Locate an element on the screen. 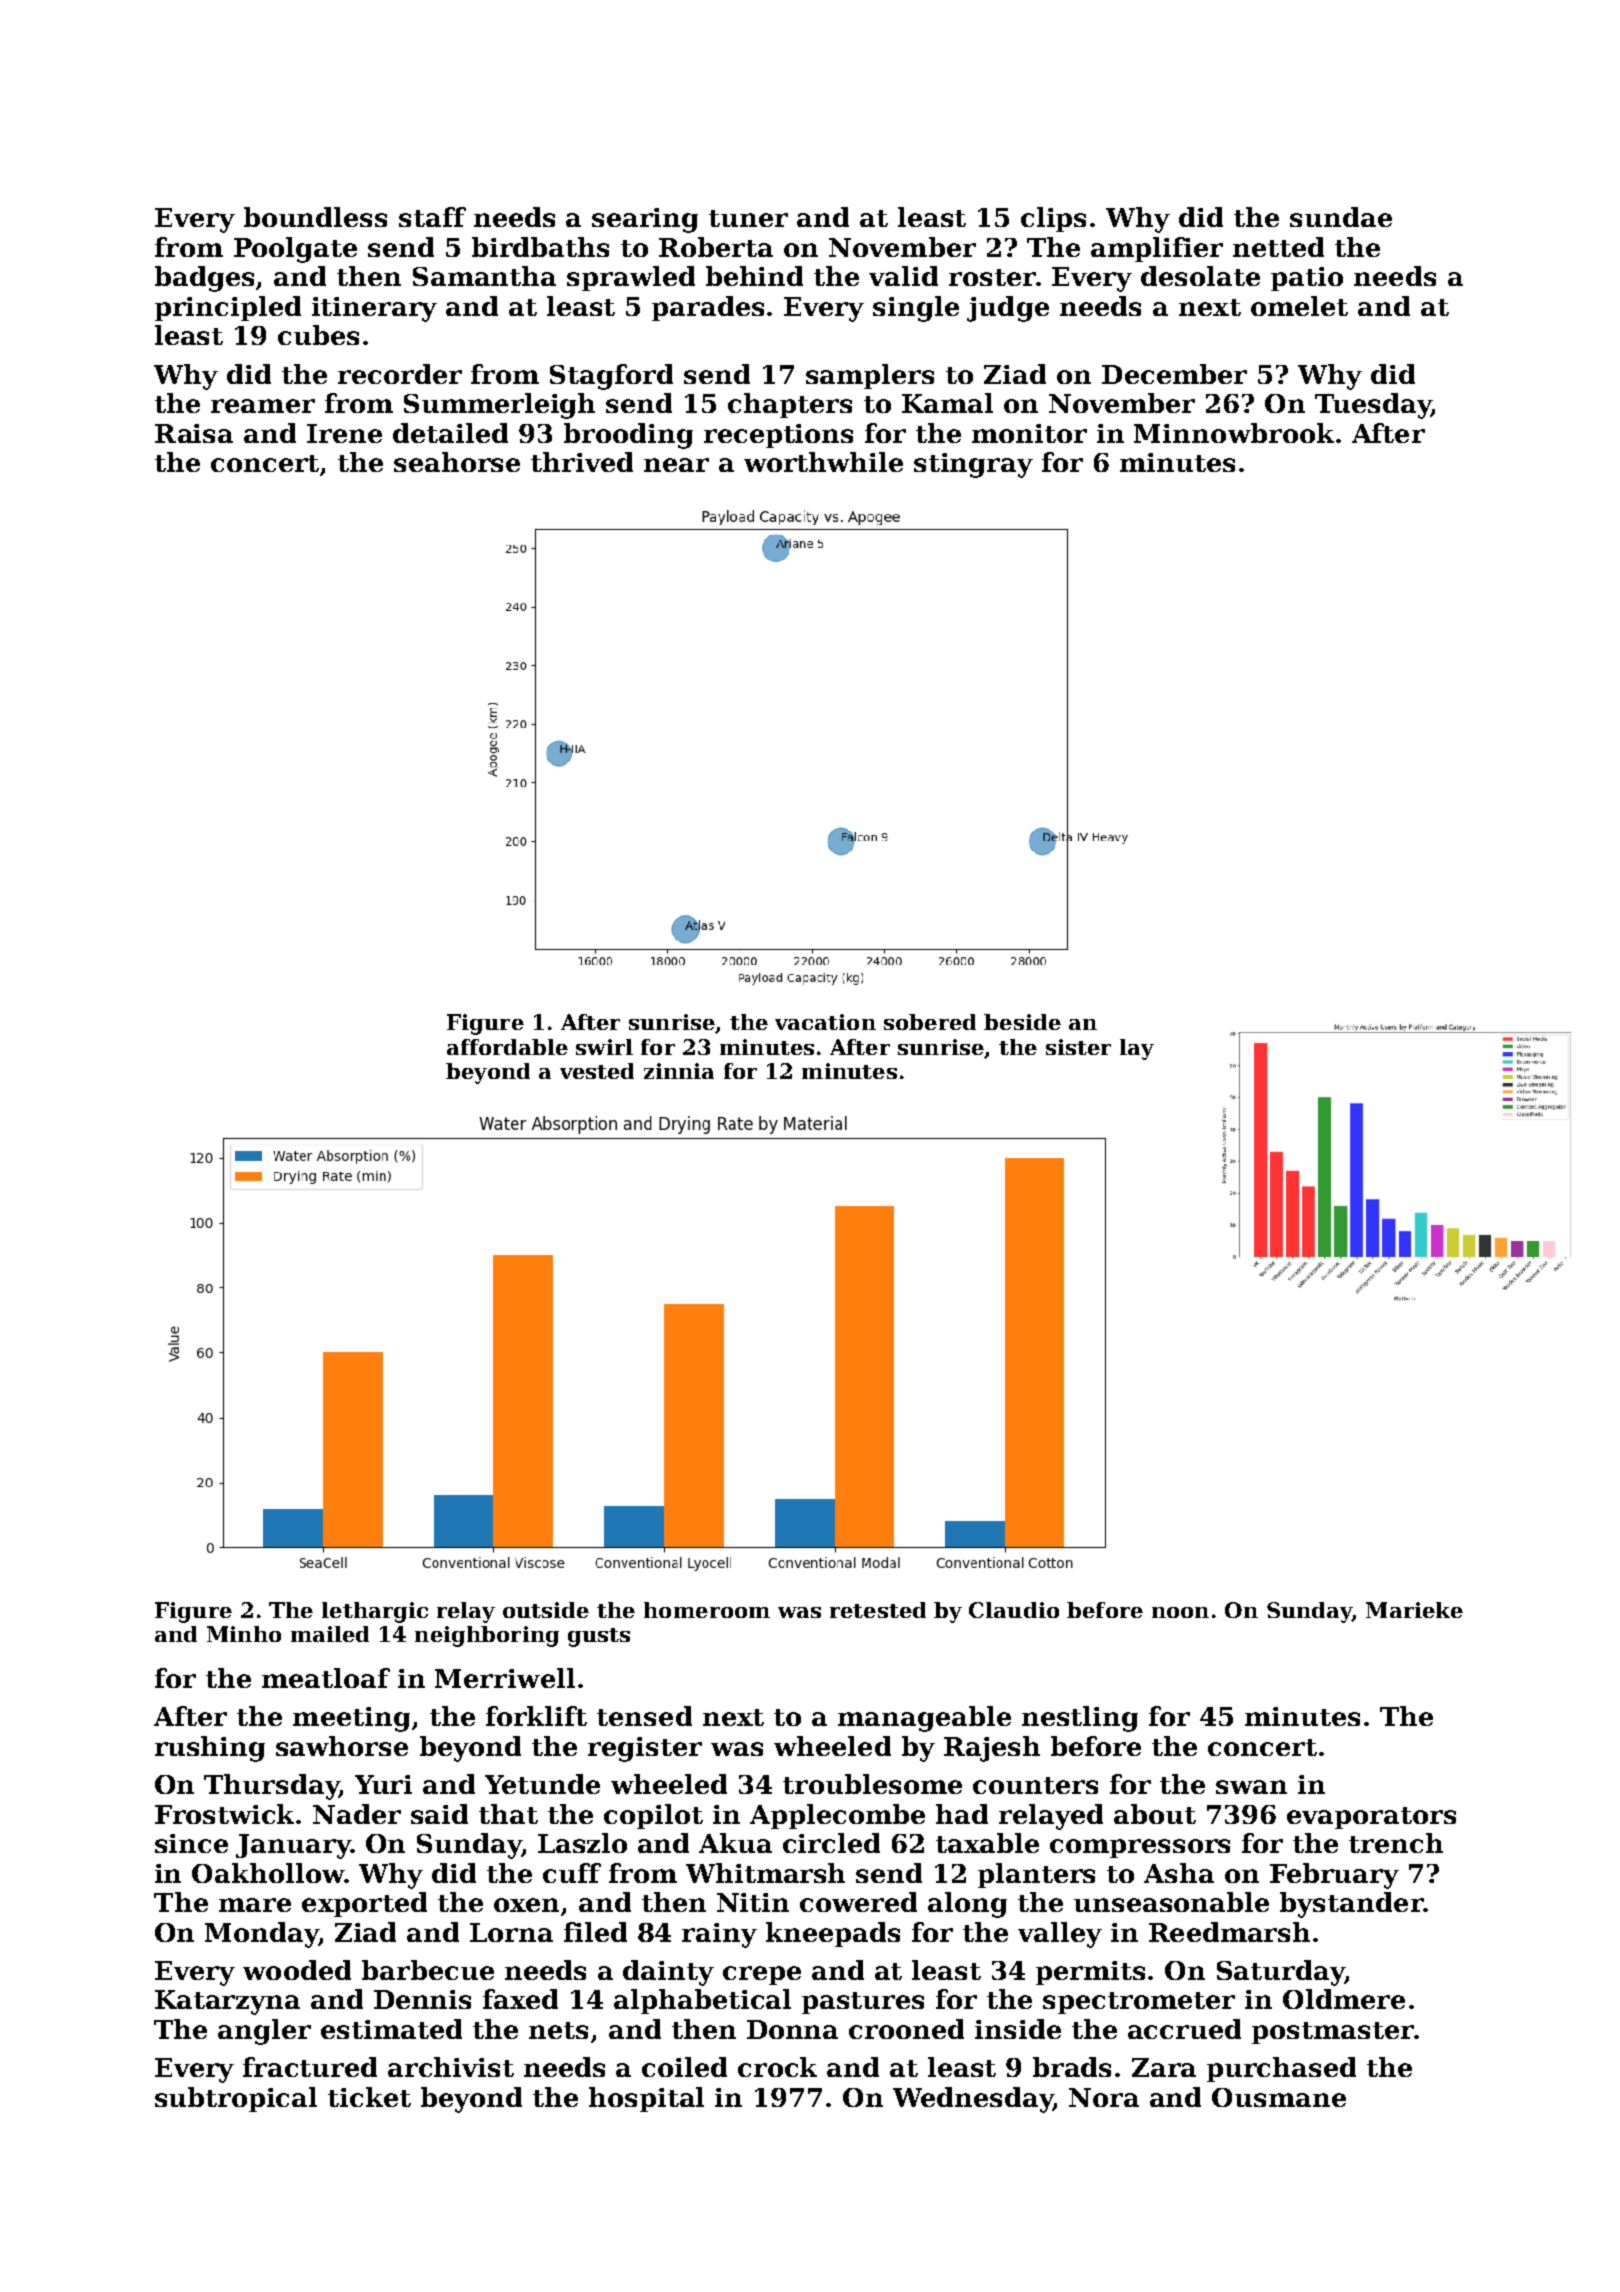  clips is located at coordinates (1053, 219).
